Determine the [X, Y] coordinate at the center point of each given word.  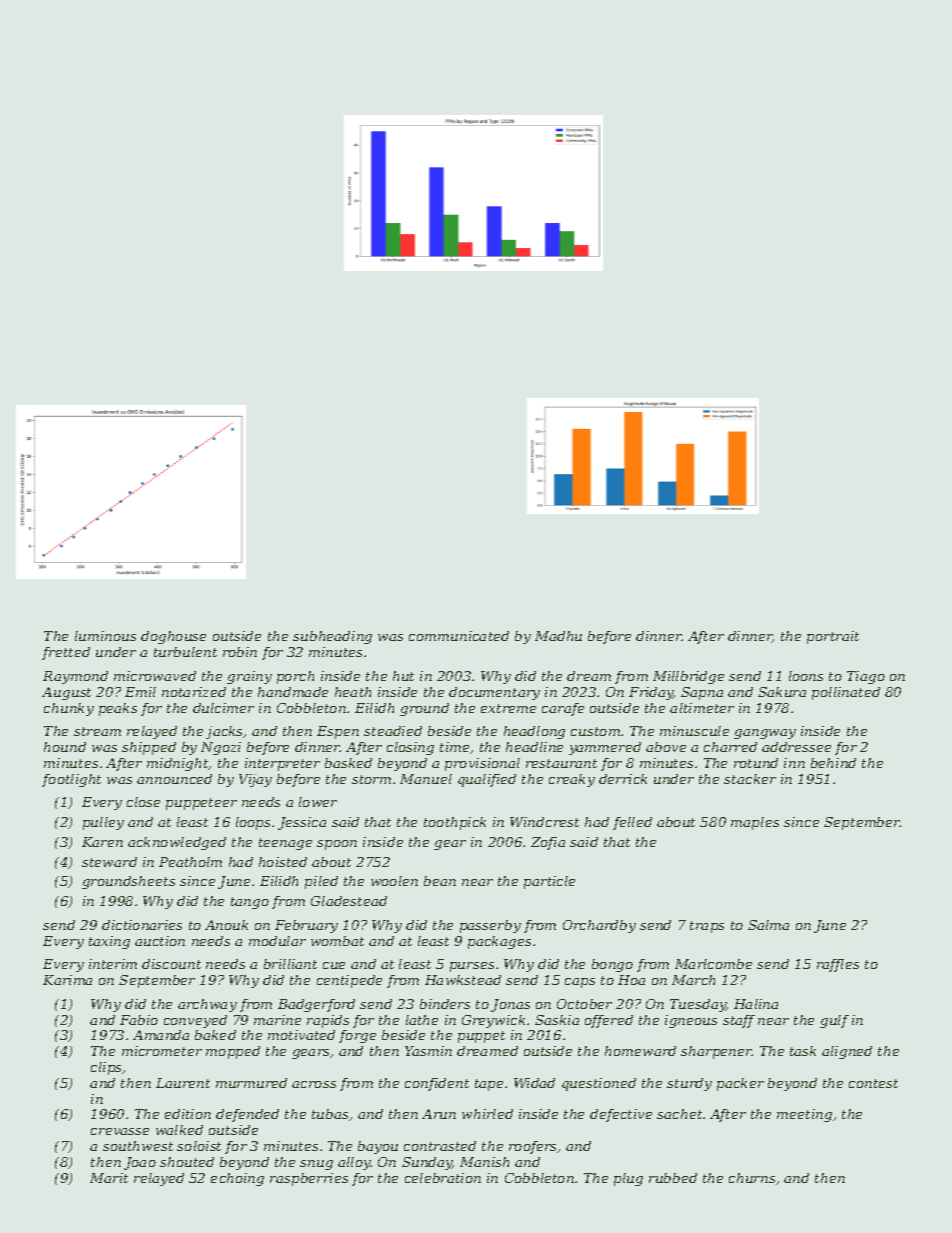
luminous [105, 636]
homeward [640, 1051]
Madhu [558, 636]
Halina [756, 1004]
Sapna [702, 693]
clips [107, 1068]
